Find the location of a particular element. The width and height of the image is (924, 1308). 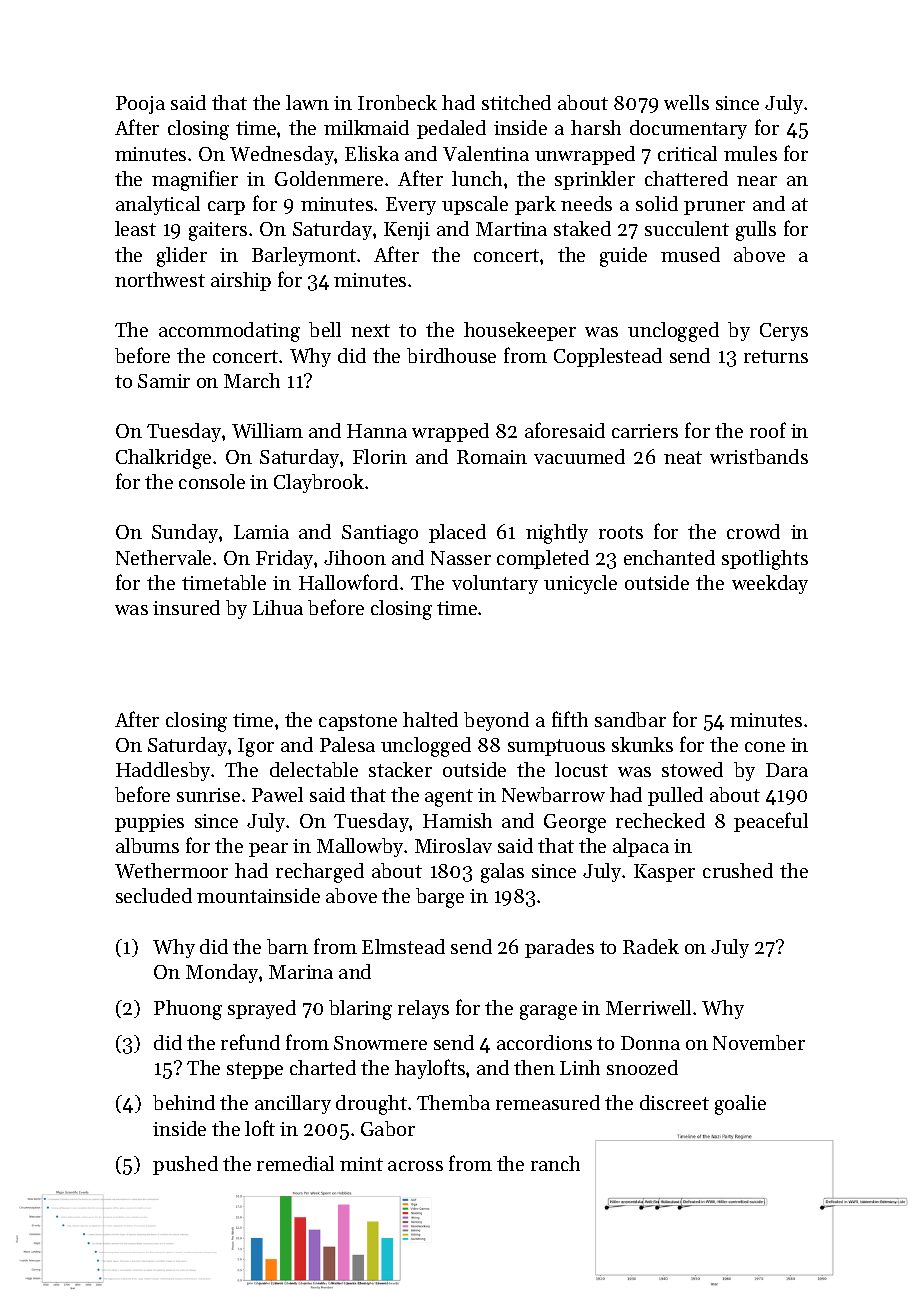

next is located at coordinates (370, 330).
